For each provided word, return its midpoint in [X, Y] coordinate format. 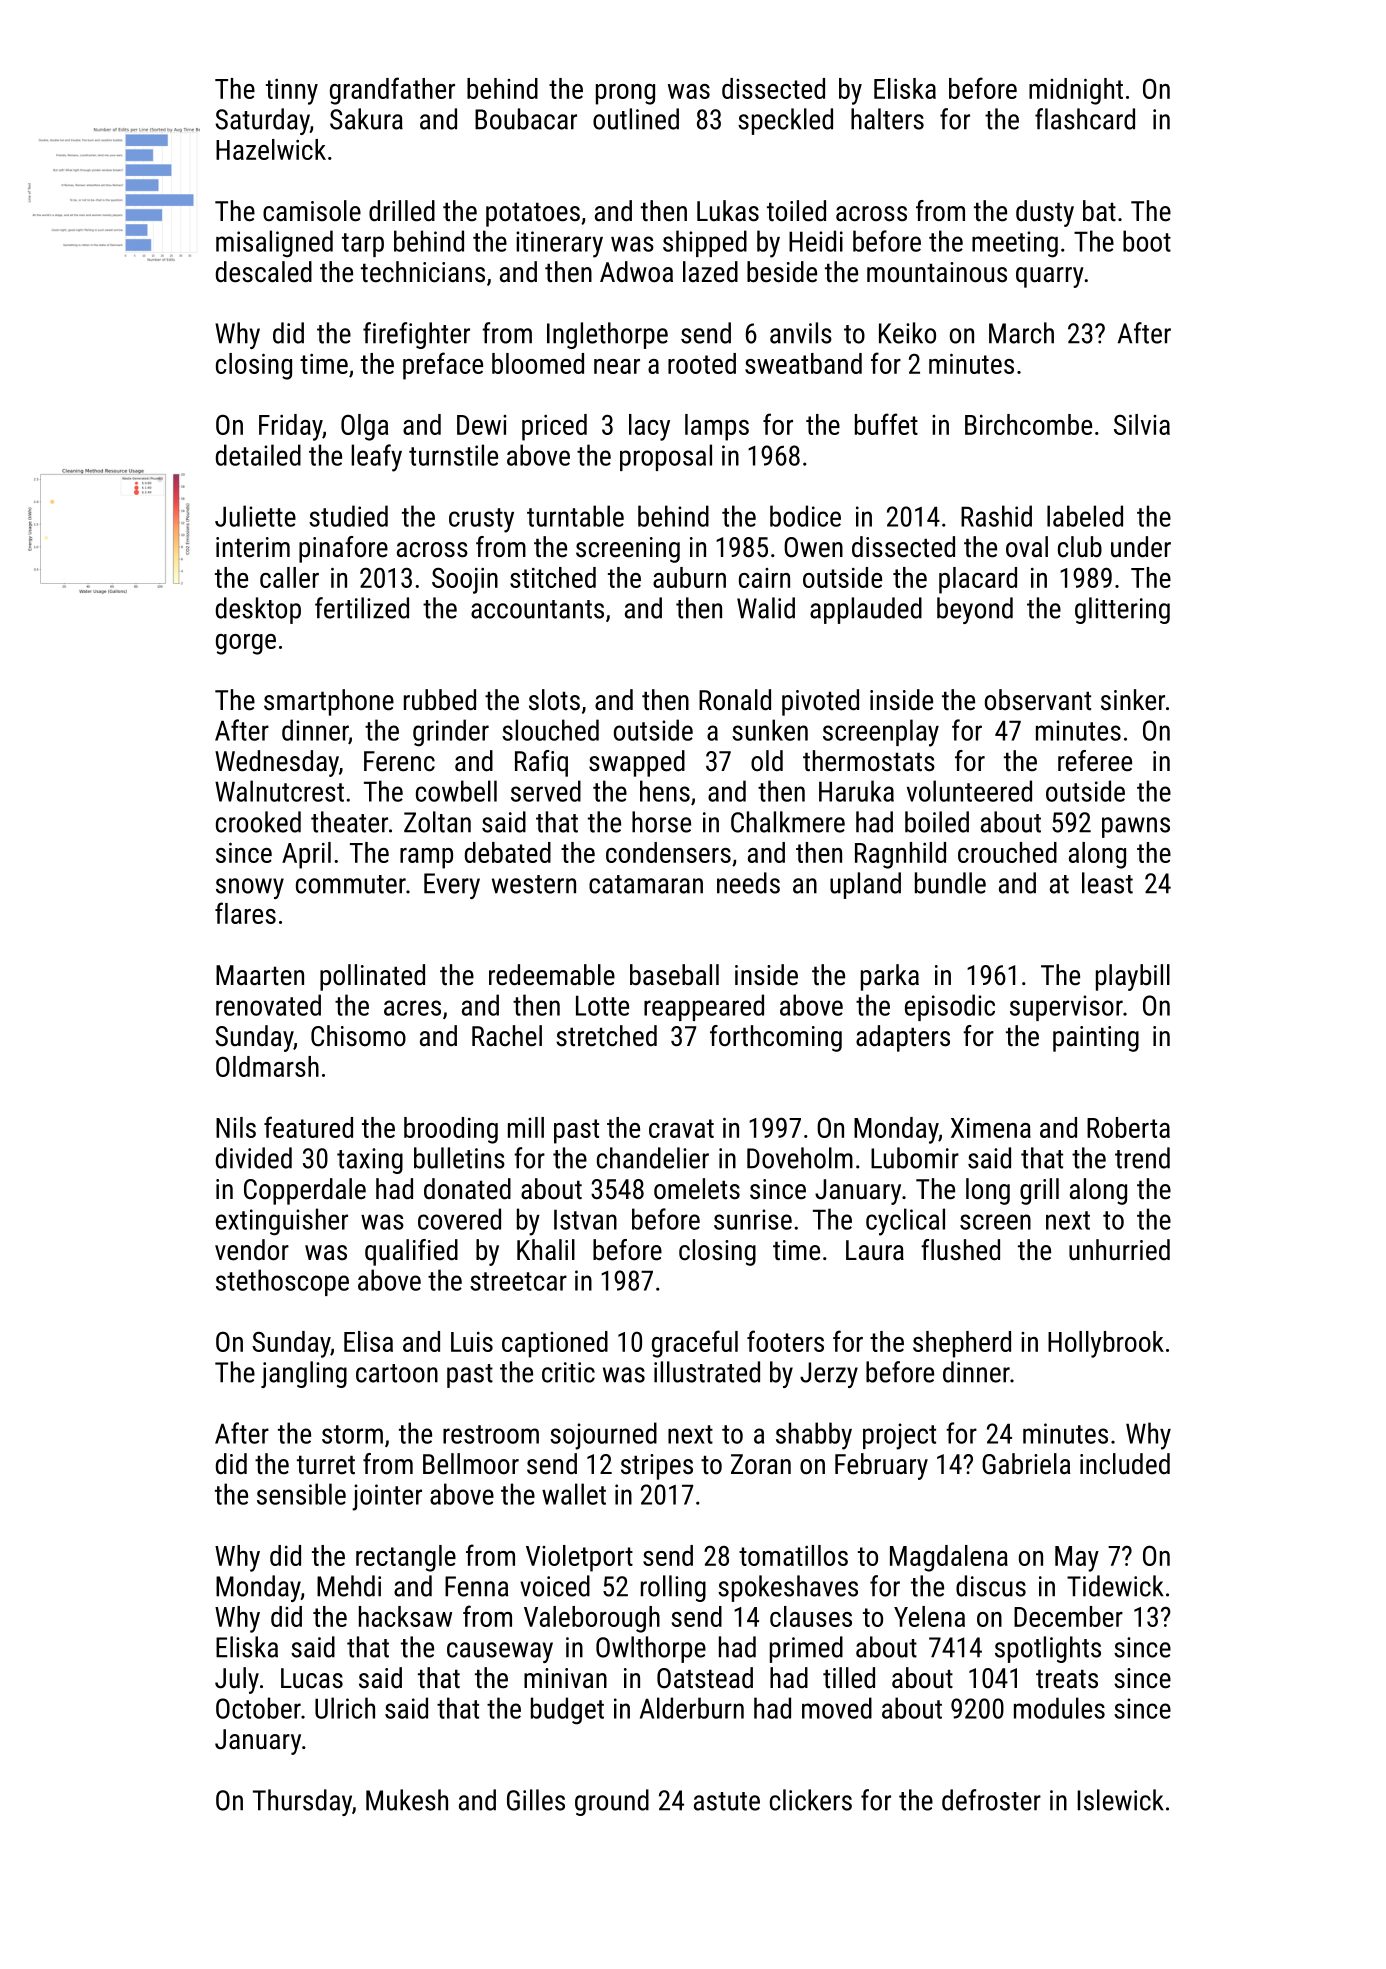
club [1080, 547]
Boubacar [526, 119]
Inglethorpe [607, 335]
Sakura [366, 119]
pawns [1136, 827]
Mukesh [407, 1800]
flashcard [1085, 119]
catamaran [646, 884]
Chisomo [358, 1036]
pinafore [343, 549]
